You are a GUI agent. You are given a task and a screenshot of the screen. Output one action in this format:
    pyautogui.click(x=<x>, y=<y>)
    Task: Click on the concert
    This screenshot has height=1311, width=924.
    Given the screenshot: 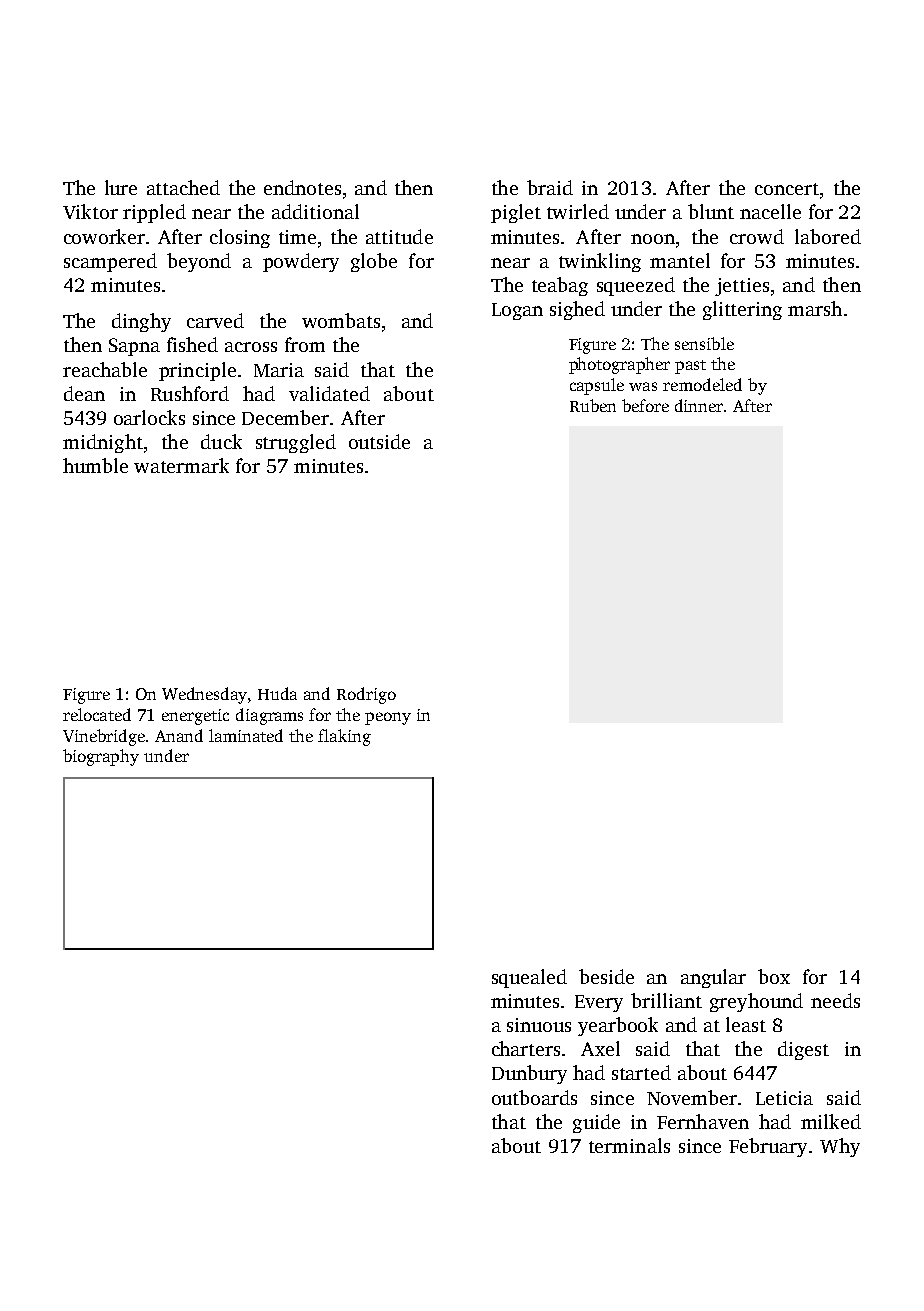 What is the action you would take?
    pyautogui.click(x=787, y=189)
